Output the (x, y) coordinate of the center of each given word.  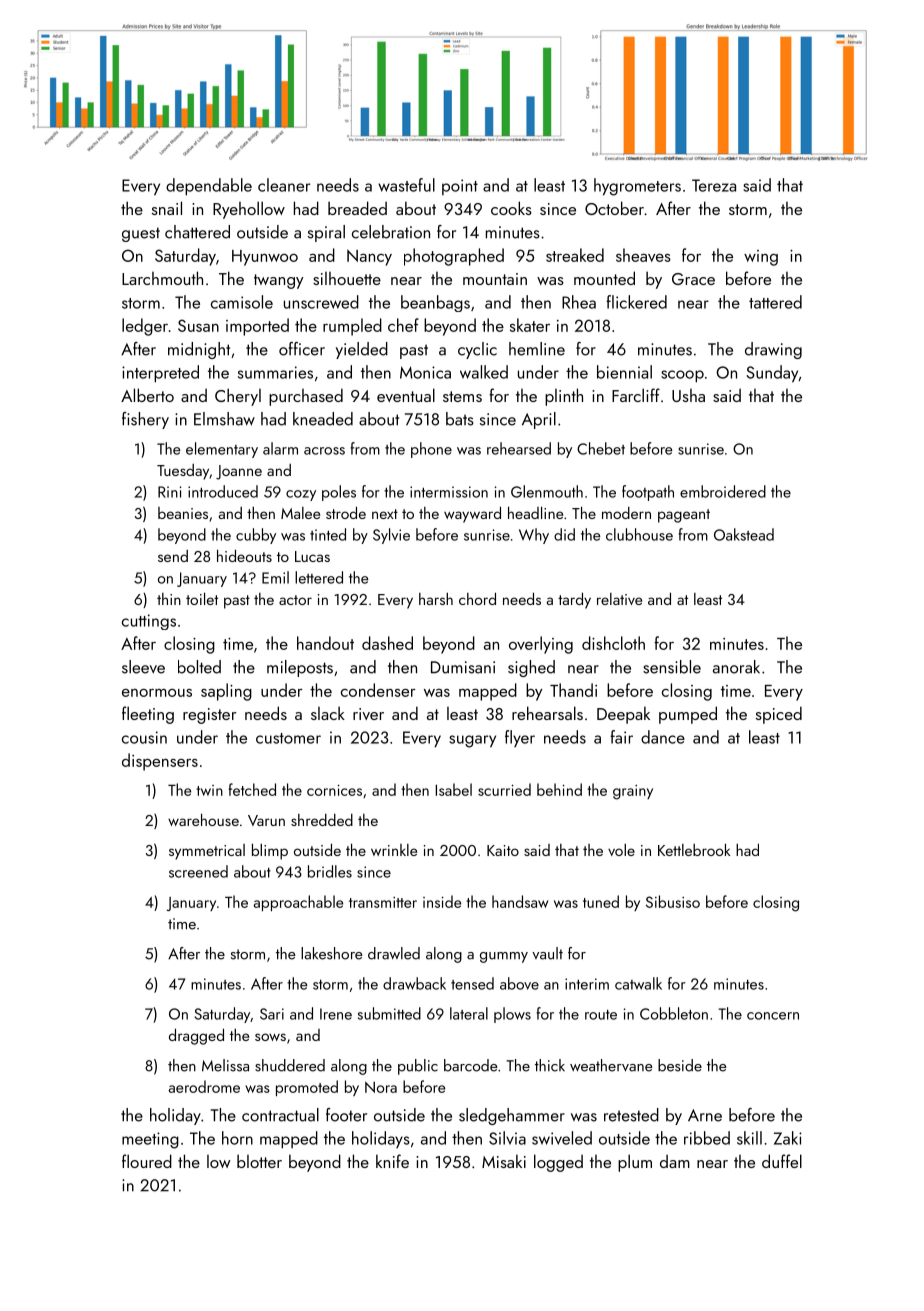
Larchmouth (162, 278)
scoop (682, 376)
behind (559, 789)
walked (484, 372)
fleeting (148, 715)
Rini (170, 492)
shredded (322, 820)
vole (621, 850)
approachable (298, 903)
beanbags (435, 303)
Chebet (601, 448)
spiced (779, 715)
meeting (150, 1140)
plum (635, 1163)
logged (558, 1163)
